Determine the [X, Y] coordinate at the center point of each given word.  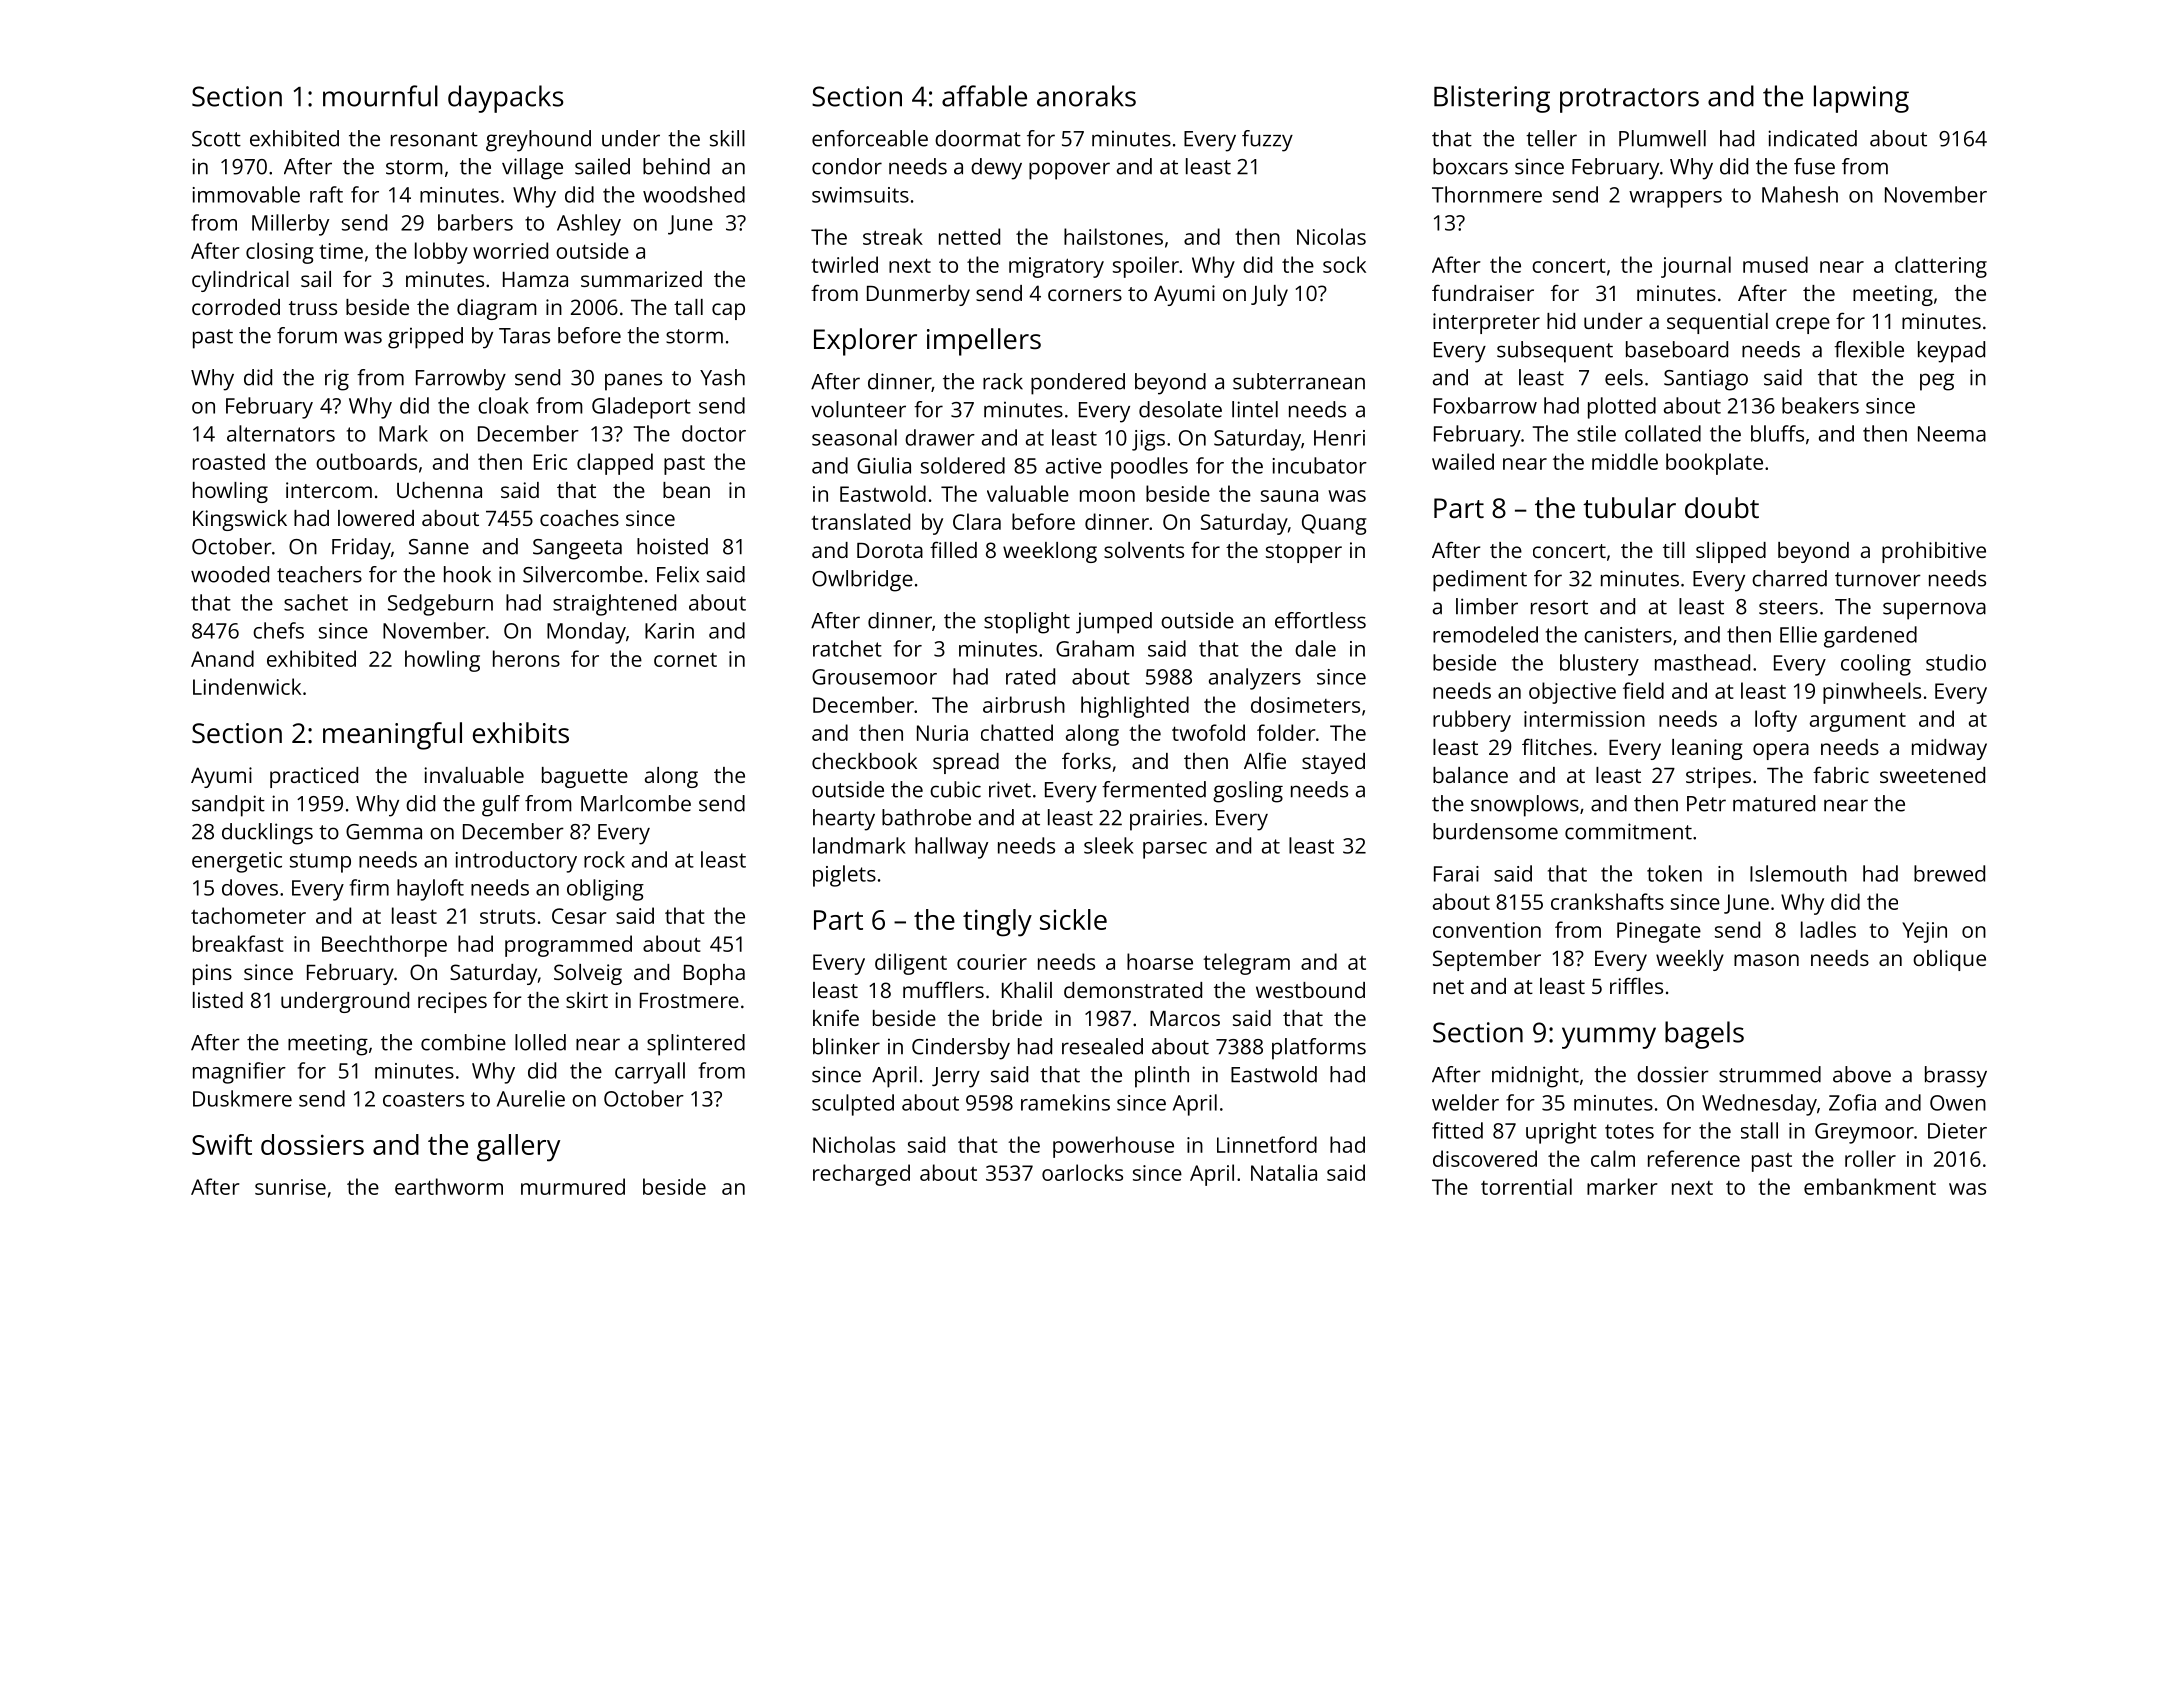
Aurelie [531, 1098]
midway [1949, 749]
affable [984, 96]
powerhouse [1113, 1147]
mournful [380, 96]
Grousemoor [874, 677]
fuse [1814, 166]
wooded [230, 574]
